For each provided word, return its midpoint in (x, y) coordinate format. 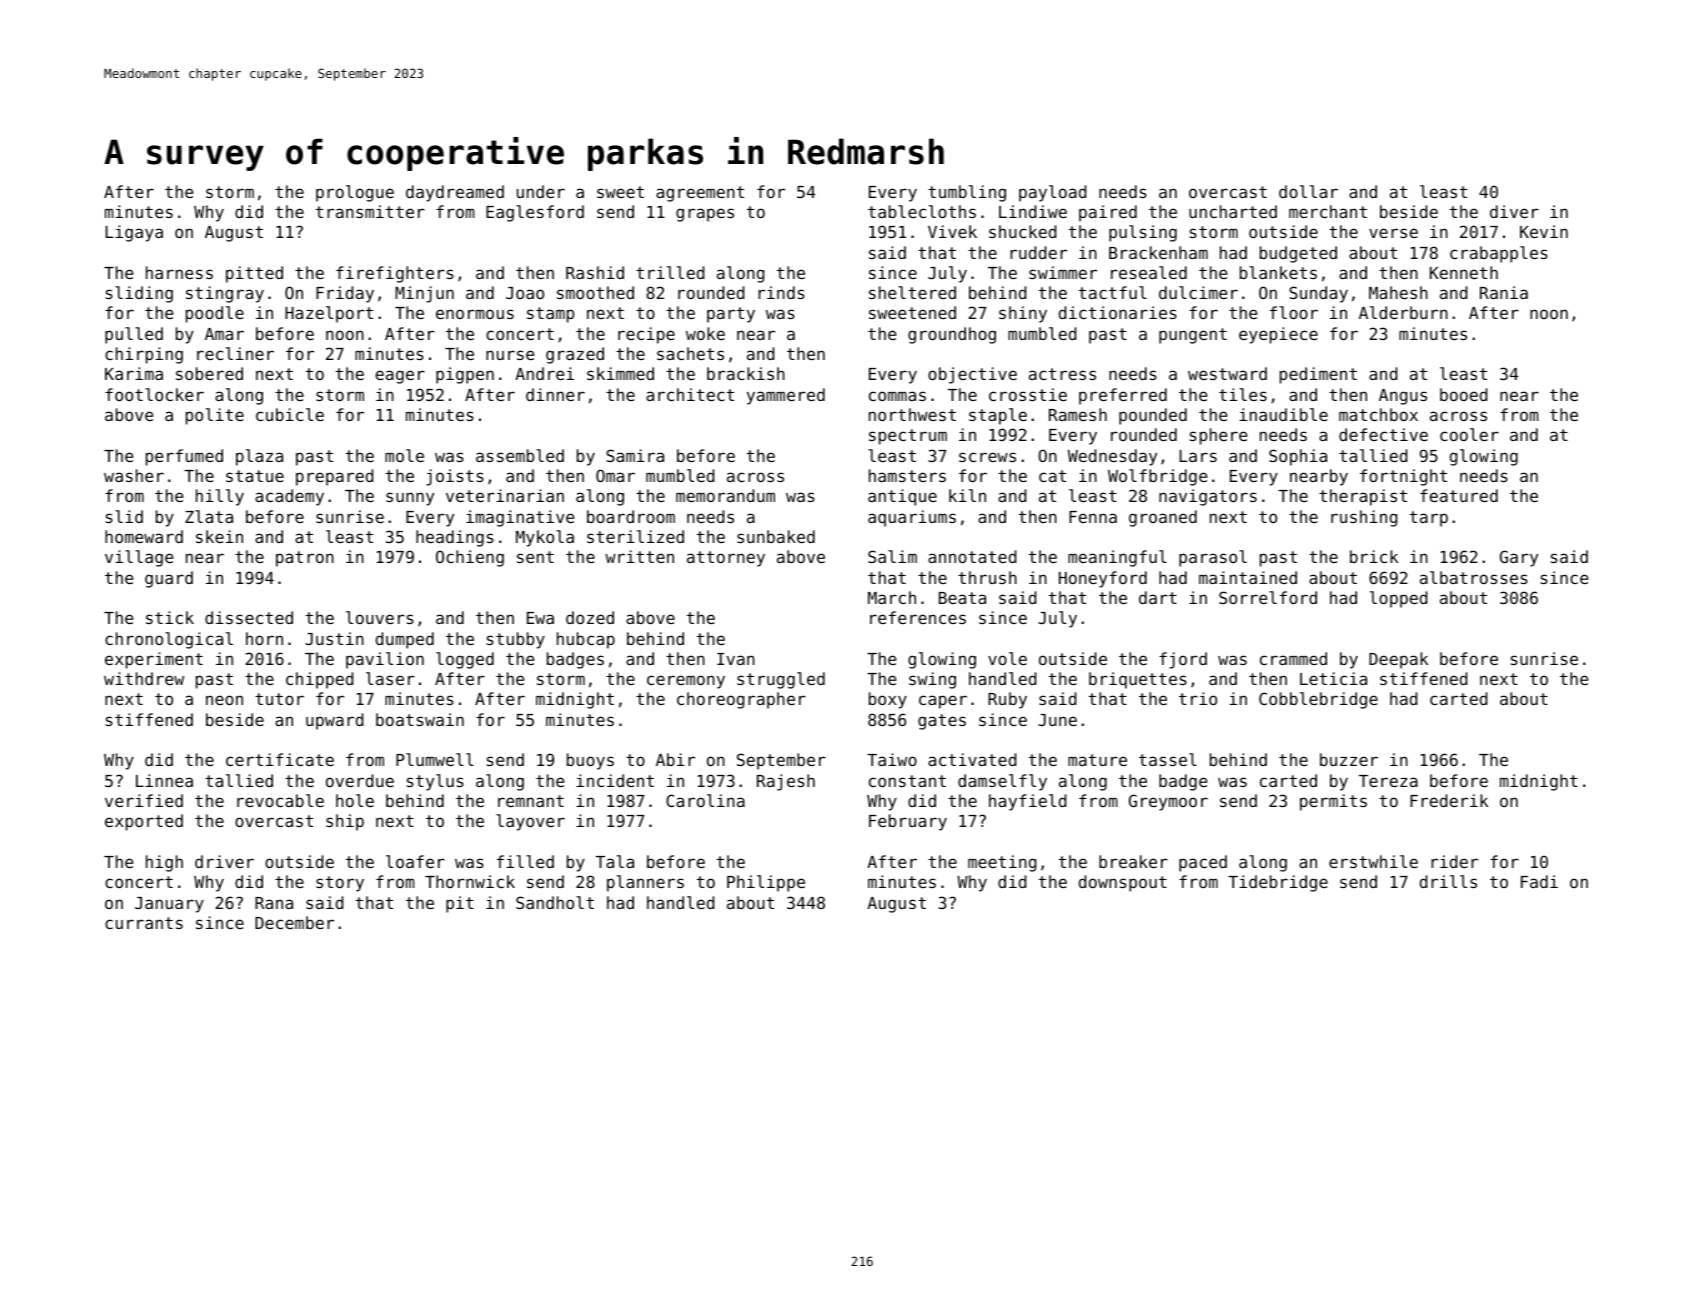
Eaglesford (535, 213)
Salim (892, 556)
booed (1463, 394)
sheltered (912, 292)
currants (144, 923)
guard (169, 579)
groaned (1163, 518)
